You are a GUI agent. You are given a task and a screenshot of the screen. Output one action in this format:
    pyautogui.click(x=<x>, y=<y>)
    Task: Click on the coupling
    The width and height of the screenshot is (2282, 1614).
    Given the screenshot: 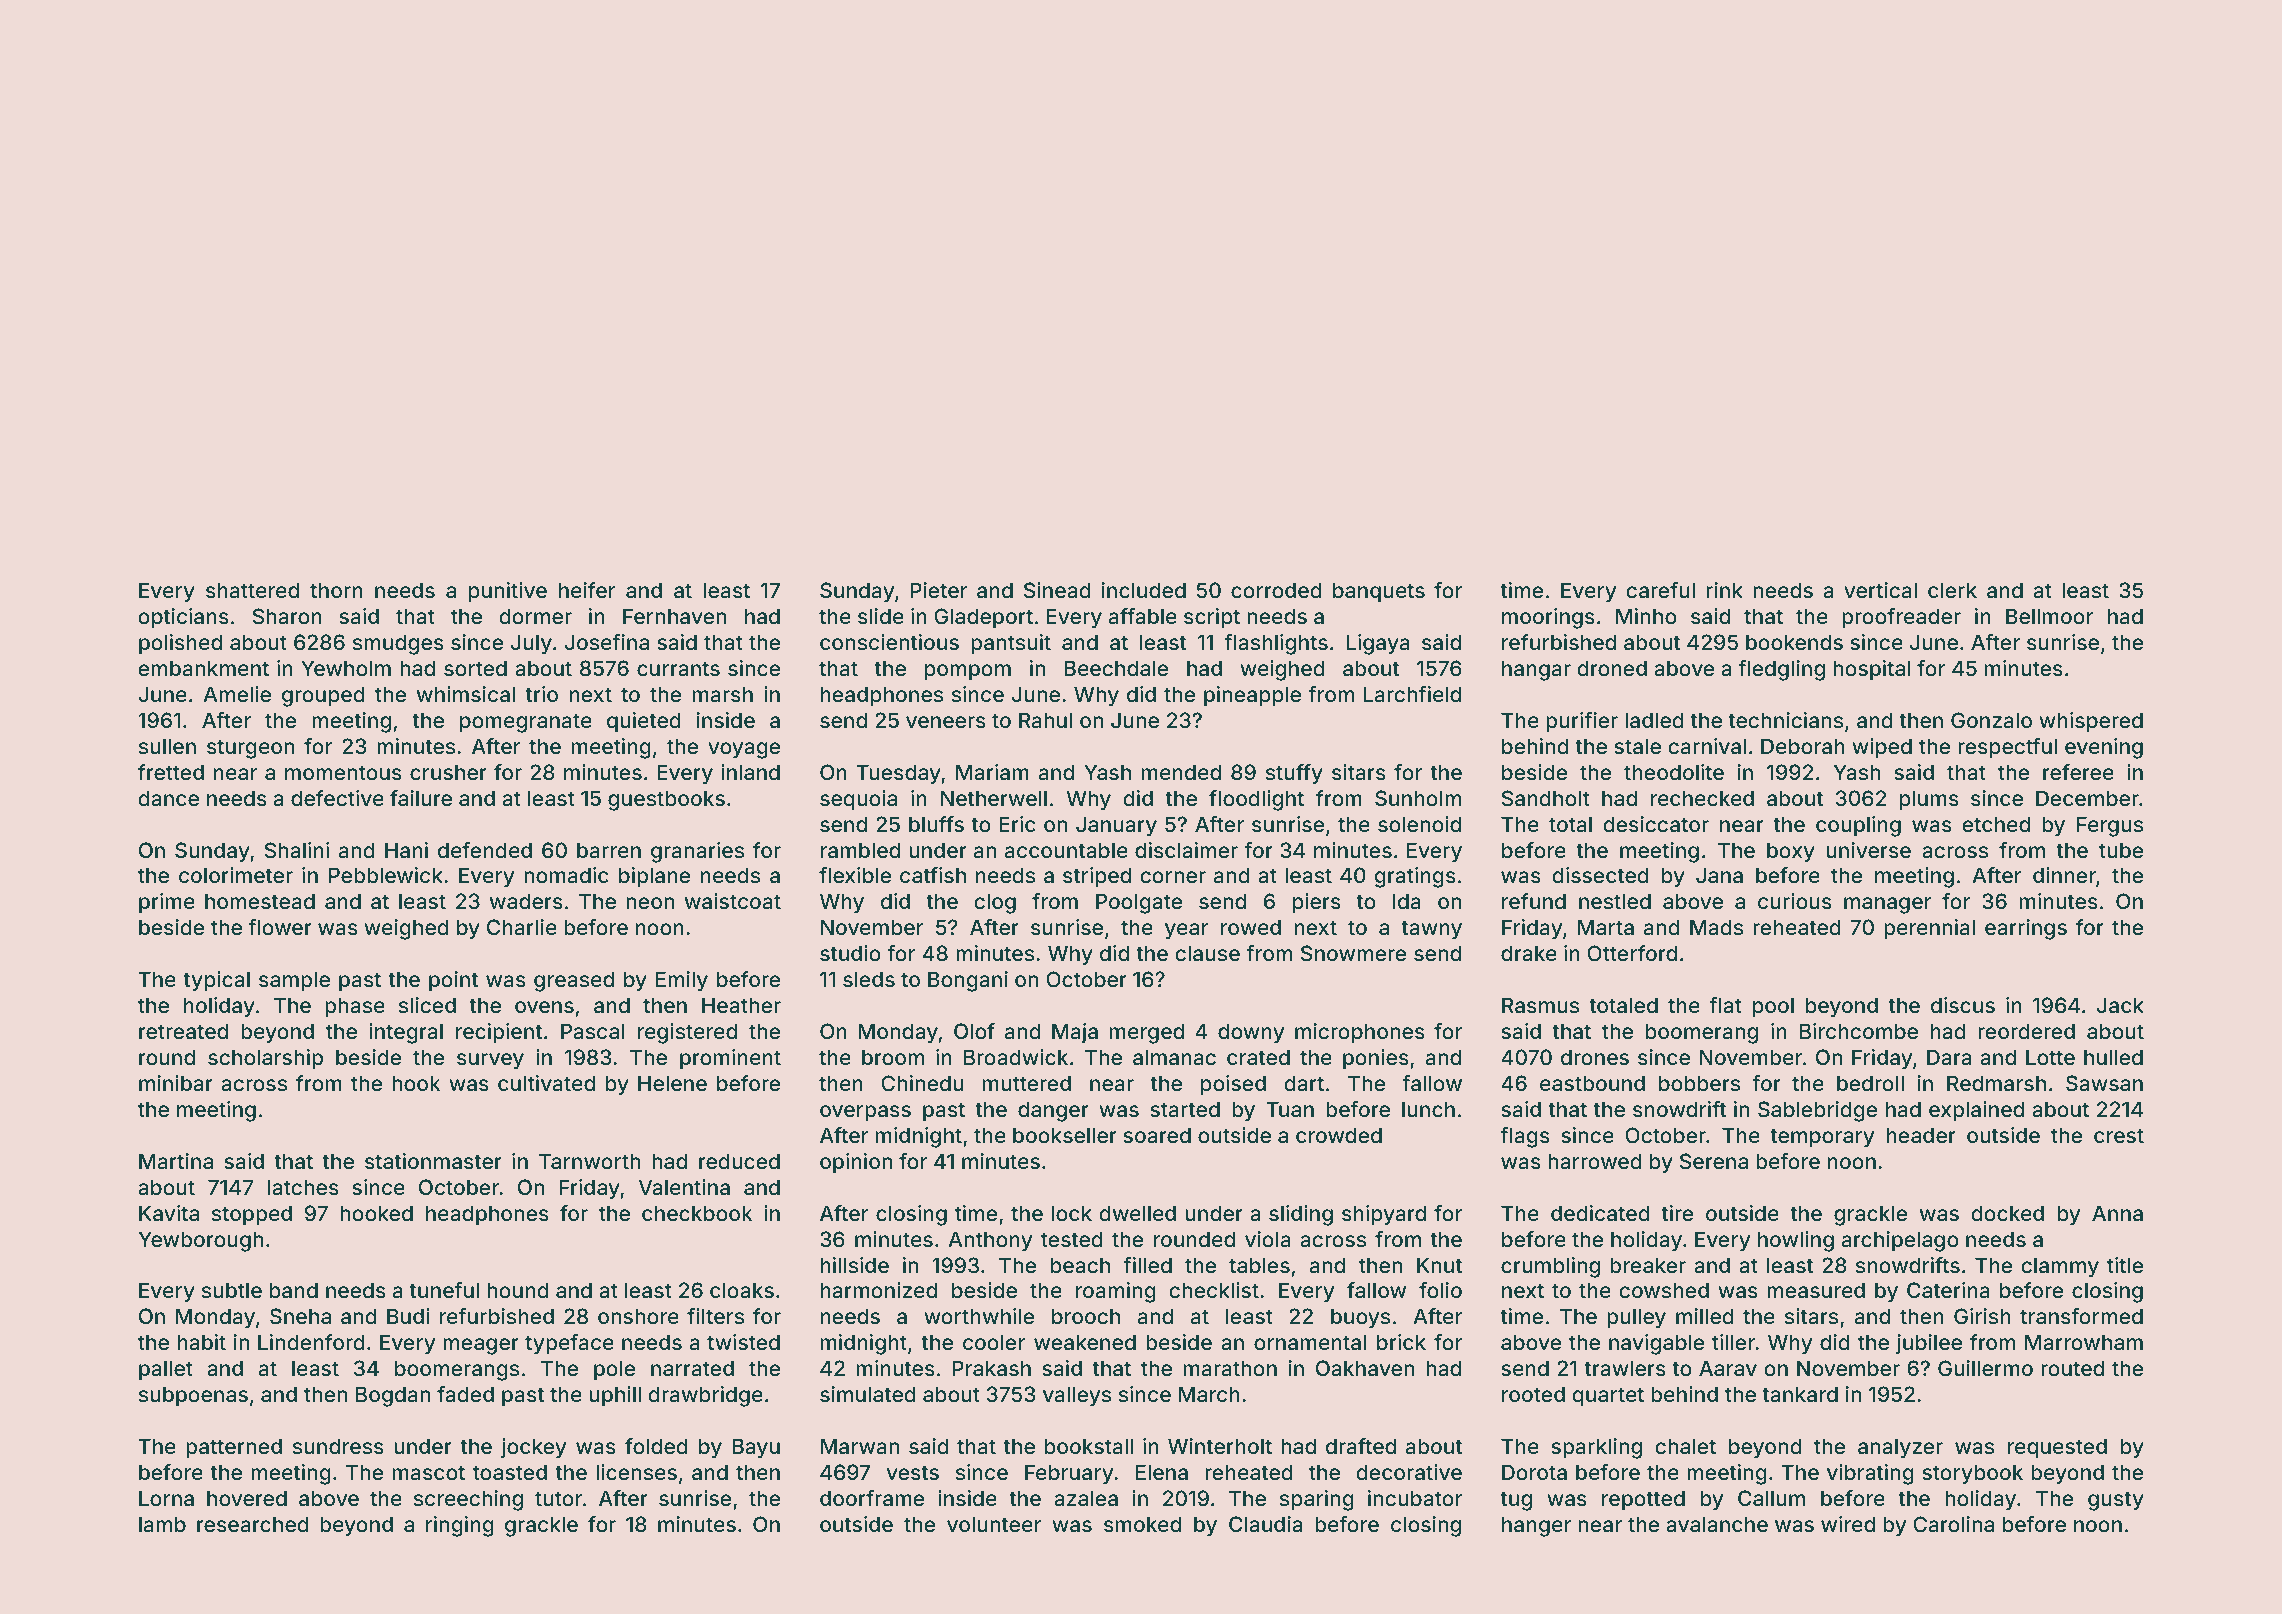 What is the action you would take?
    pyautogui.click(x=1858, y=826)
